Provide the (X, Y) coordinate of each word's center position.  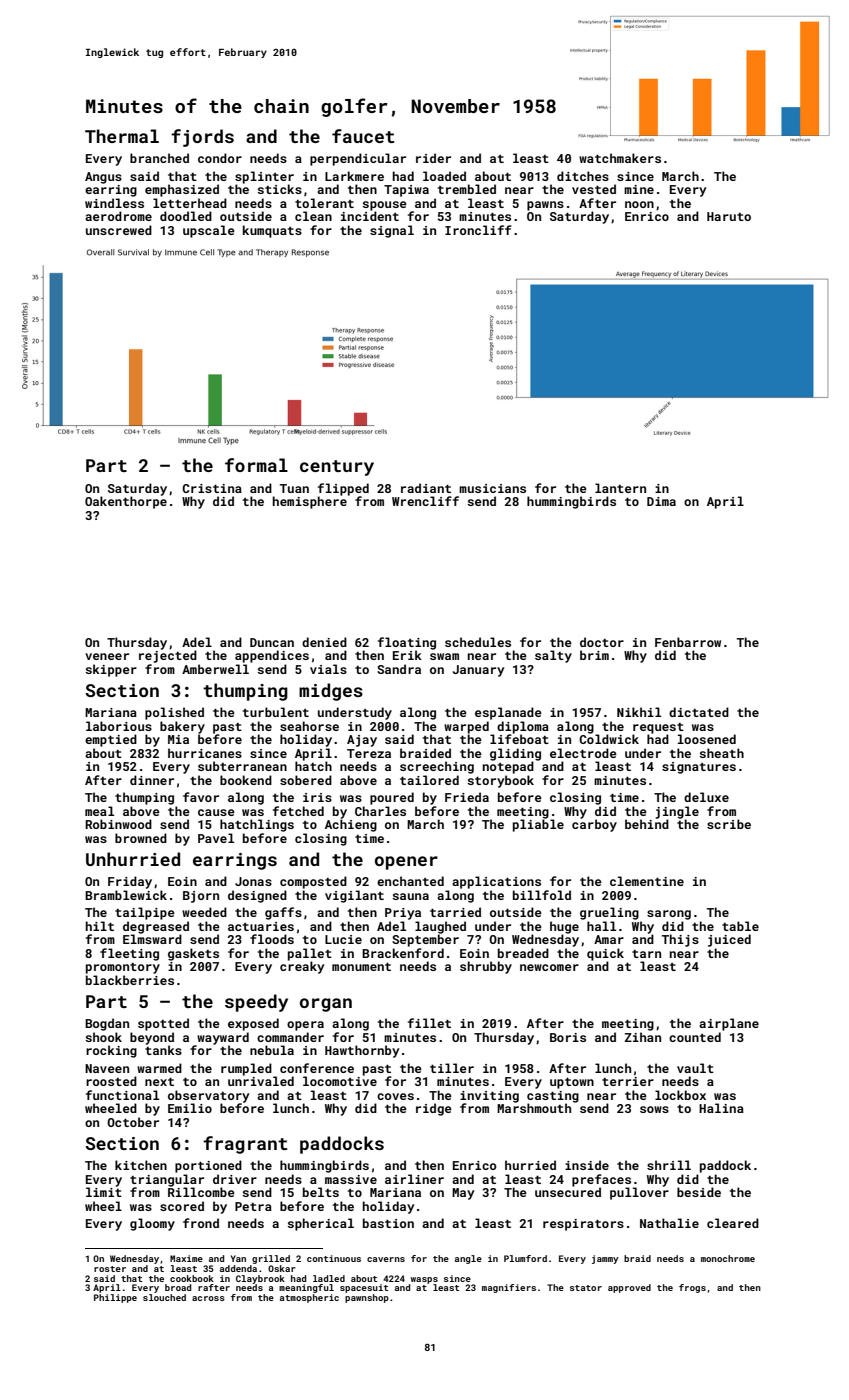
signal (392, 231)
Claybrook (260, 1279)
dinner (152, 780)
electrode (583, 753)
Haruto (729, 216)
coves (395, 1096)
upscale (209, 231)
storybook (501, 781)
